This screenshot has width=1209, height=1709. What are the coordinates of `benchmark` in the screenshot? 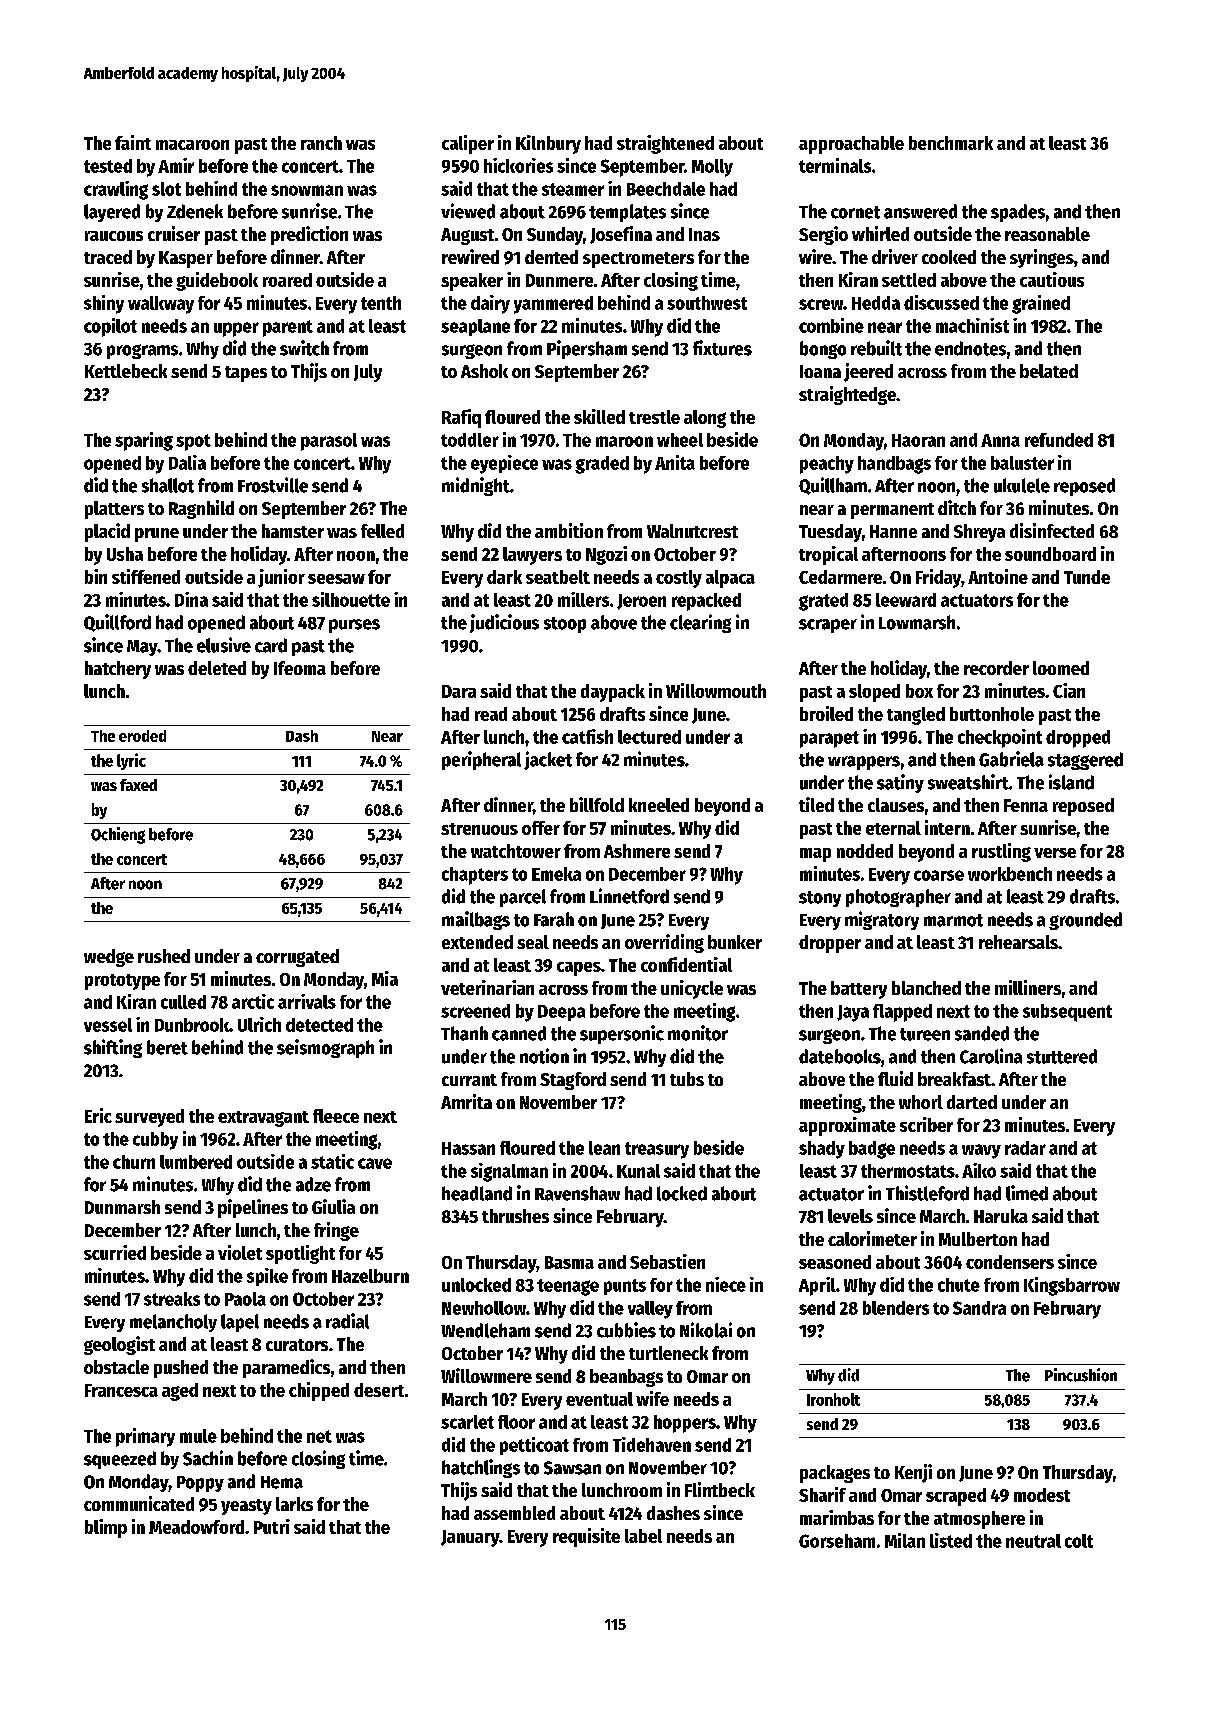 It's located at (951, 143).
